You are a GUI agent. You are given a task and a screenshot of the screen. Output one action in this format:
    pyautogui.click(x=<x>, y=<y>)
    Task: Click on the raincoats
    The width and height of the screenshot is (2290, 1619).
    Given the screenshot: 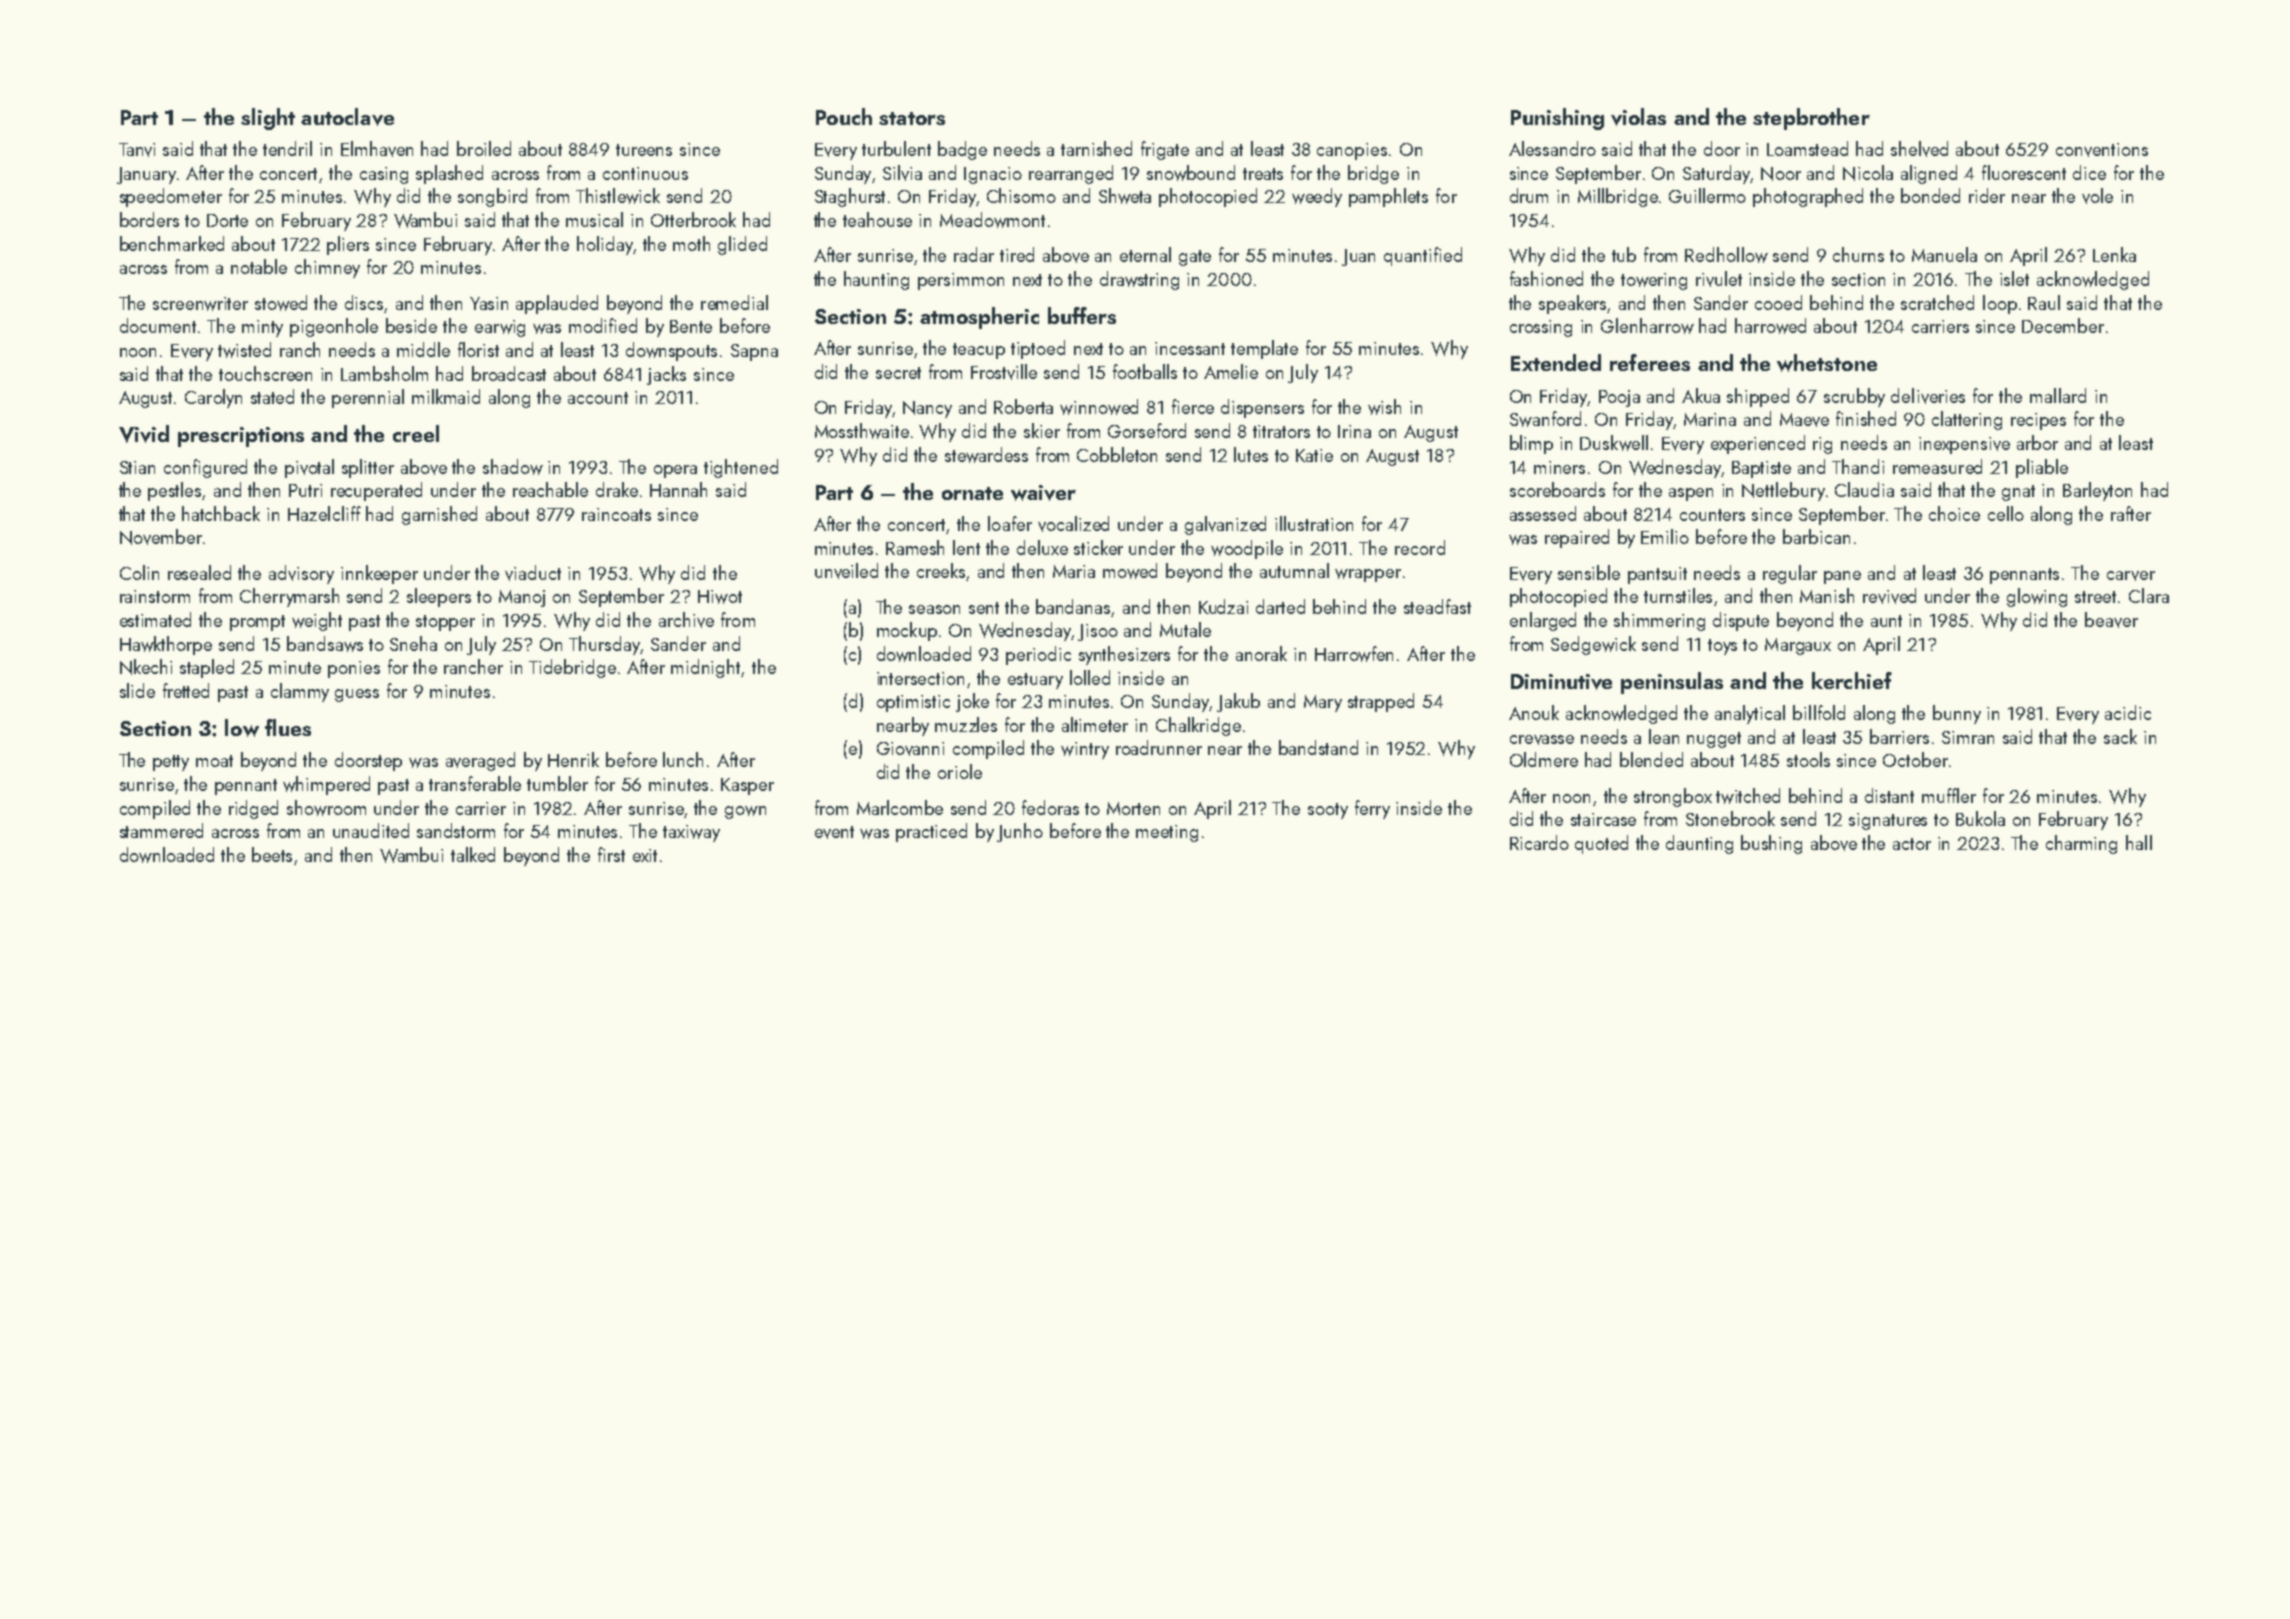 What is the action you would take?
    pyautogui.click(x=616, y=514)
